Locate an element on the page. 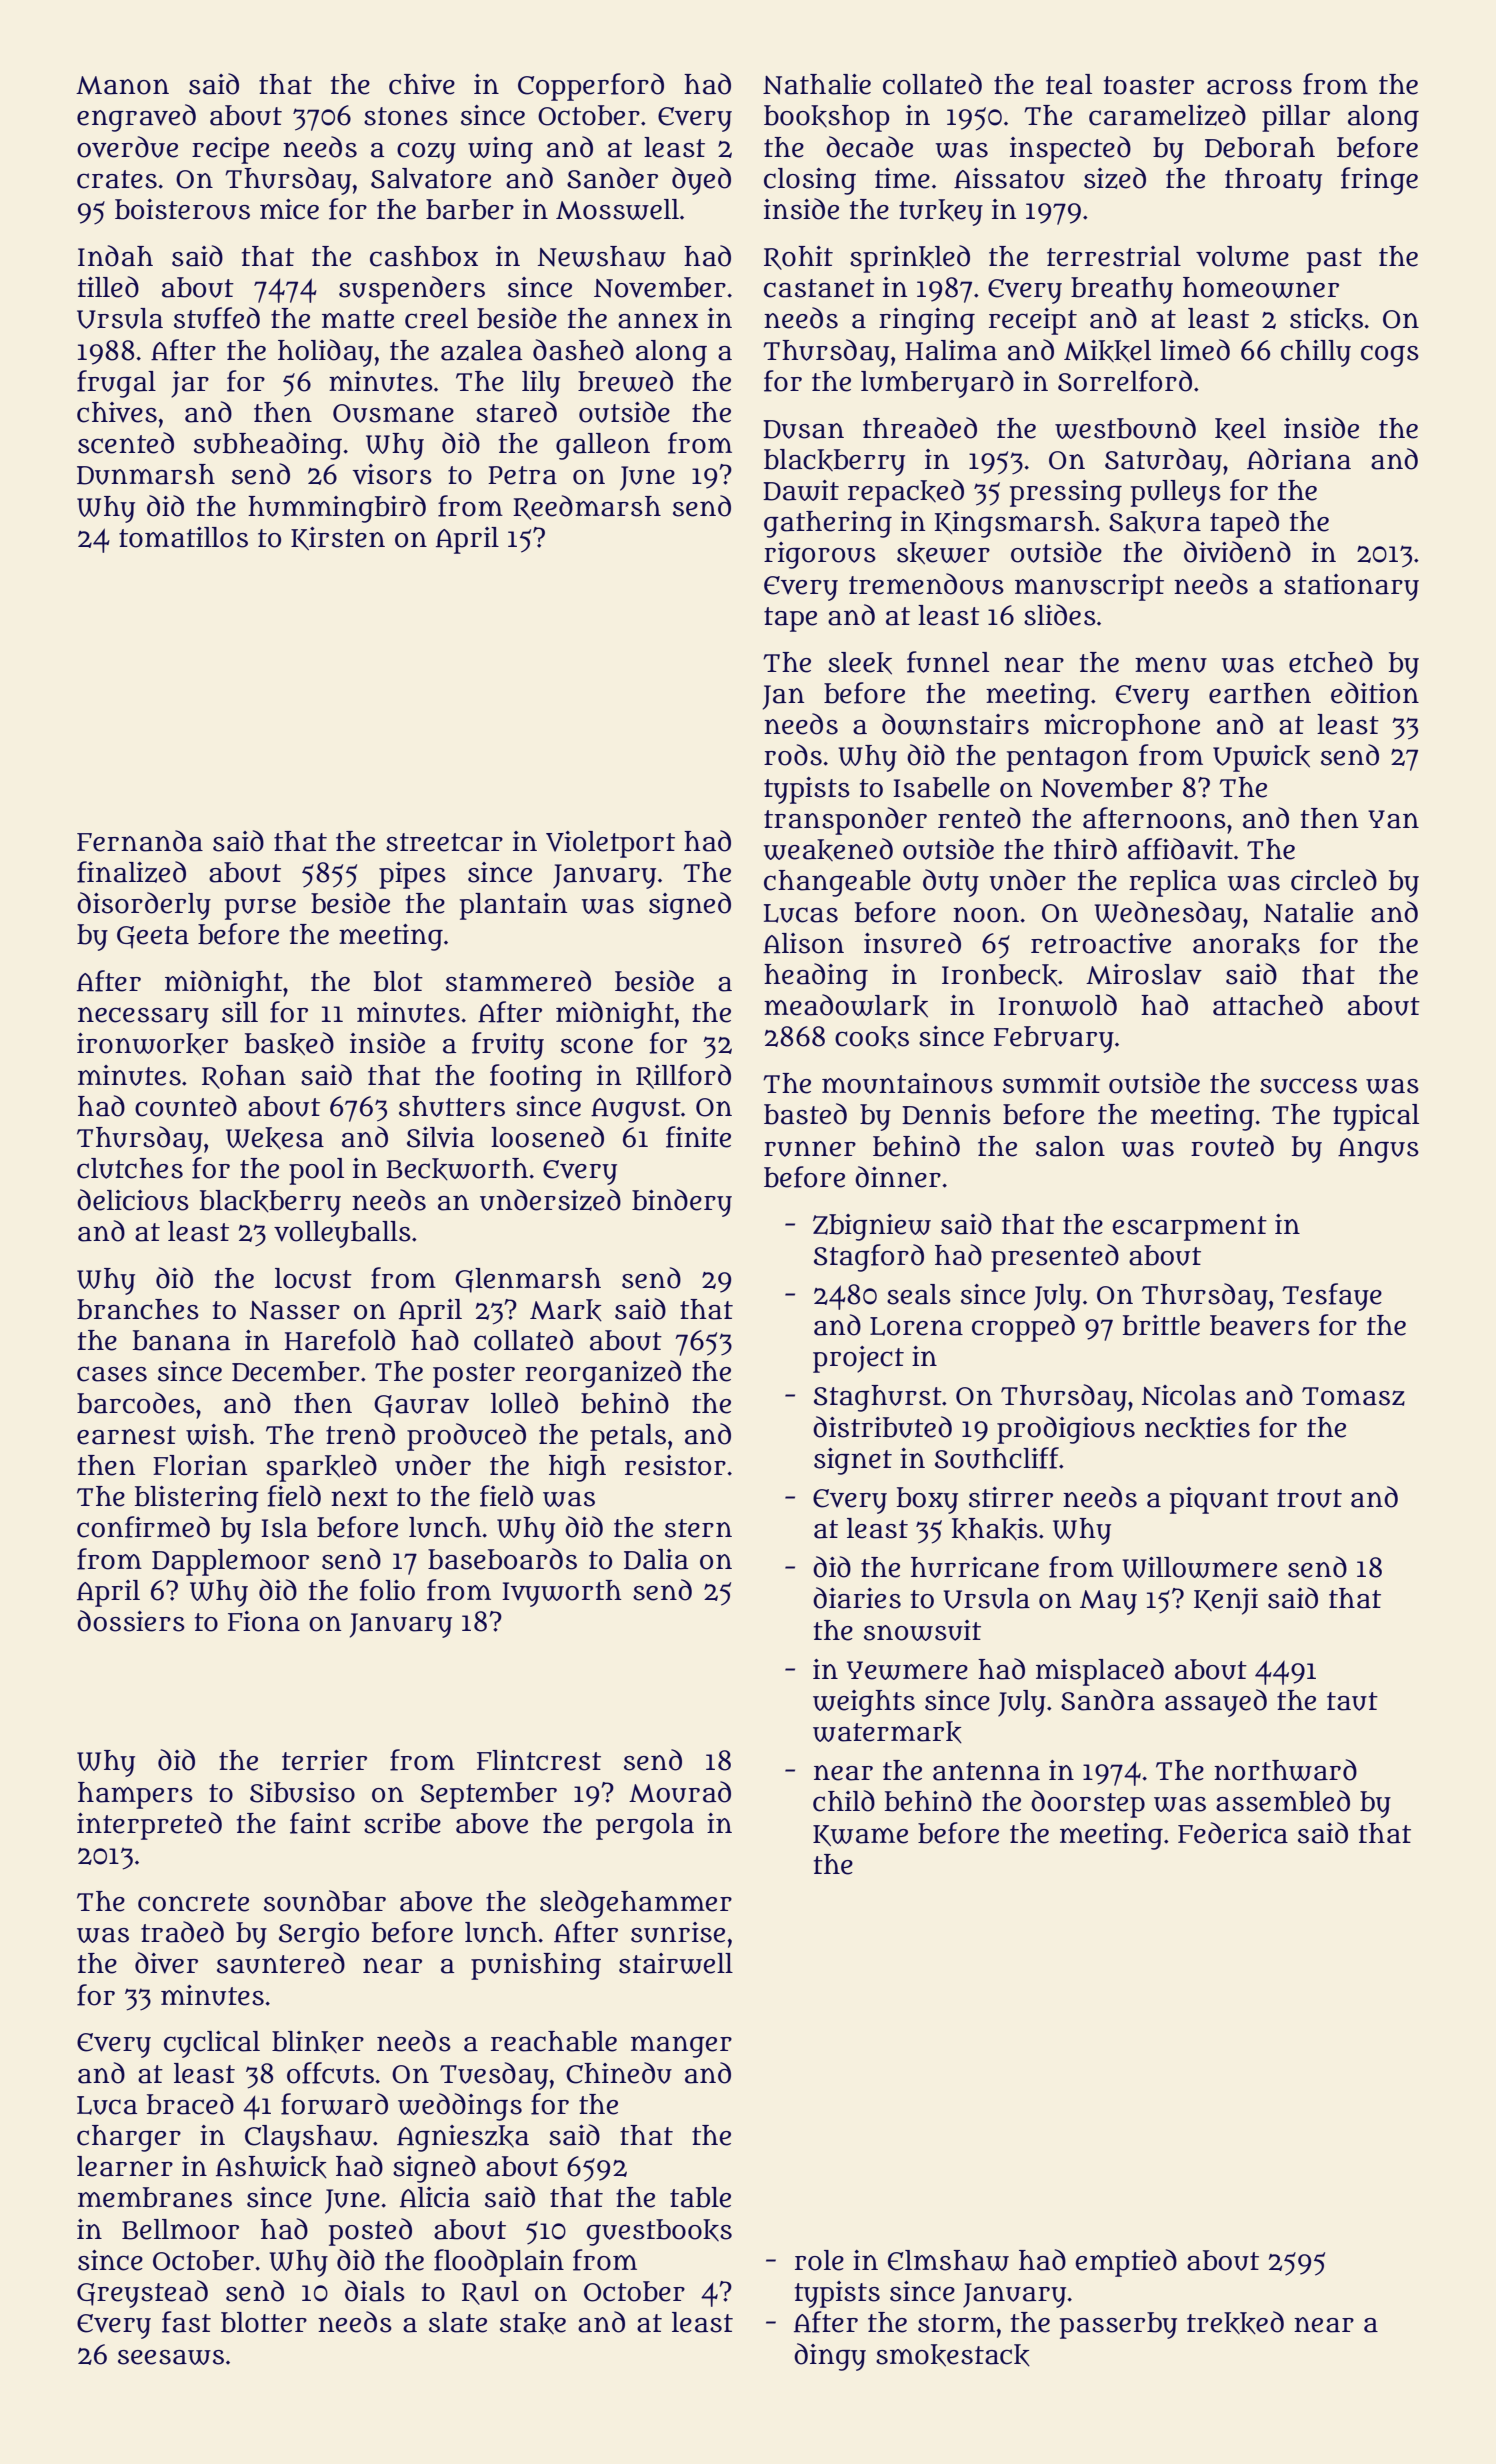  dingy is located at coordinates (830, 2357).
